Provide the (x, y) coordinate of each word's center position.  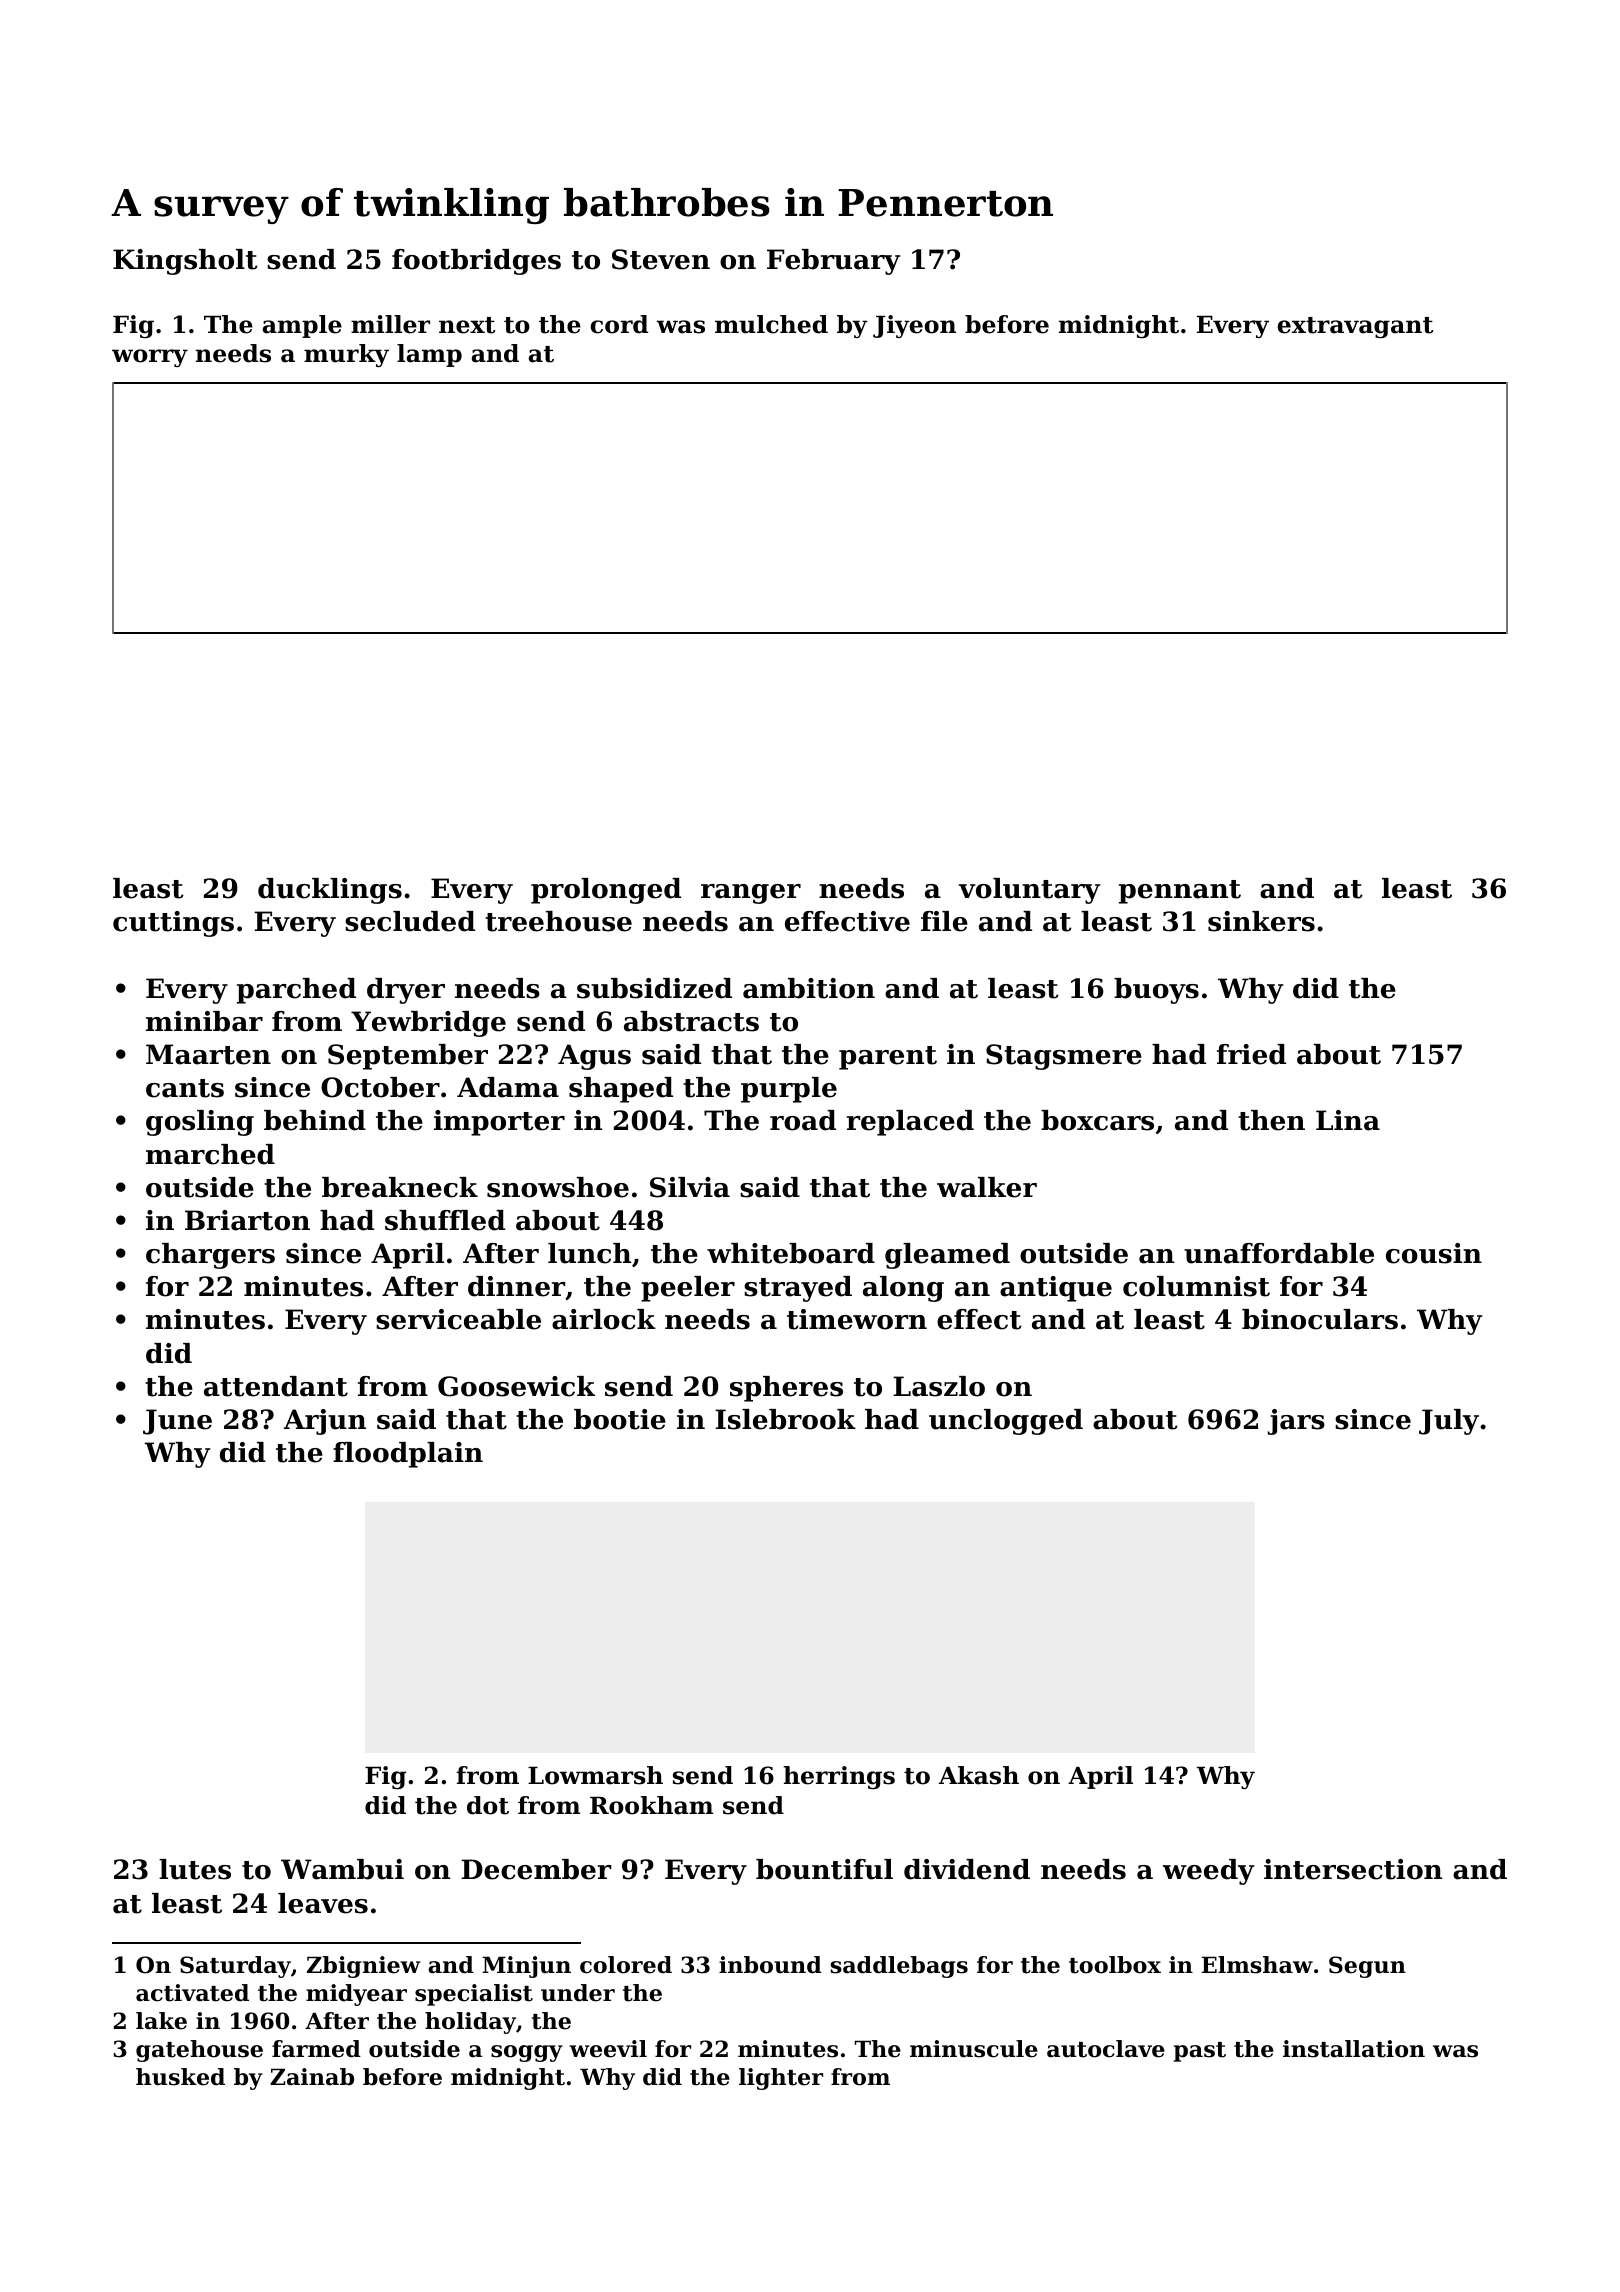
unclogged (1006, 1422)
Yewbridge (428, 1024)
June (177, 1422)
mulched (771, 324)
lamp (429, 355)
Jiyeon (914, 326)
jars (1296, 1422)
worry (150, 358)
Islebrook (785, 1419)
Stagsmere (1064, 1057)
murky (346, 355)
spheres (786, 1389)
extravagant (1355, 327)
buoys (1156, 991)
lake (161, 2021)
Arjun (325, 1422)
